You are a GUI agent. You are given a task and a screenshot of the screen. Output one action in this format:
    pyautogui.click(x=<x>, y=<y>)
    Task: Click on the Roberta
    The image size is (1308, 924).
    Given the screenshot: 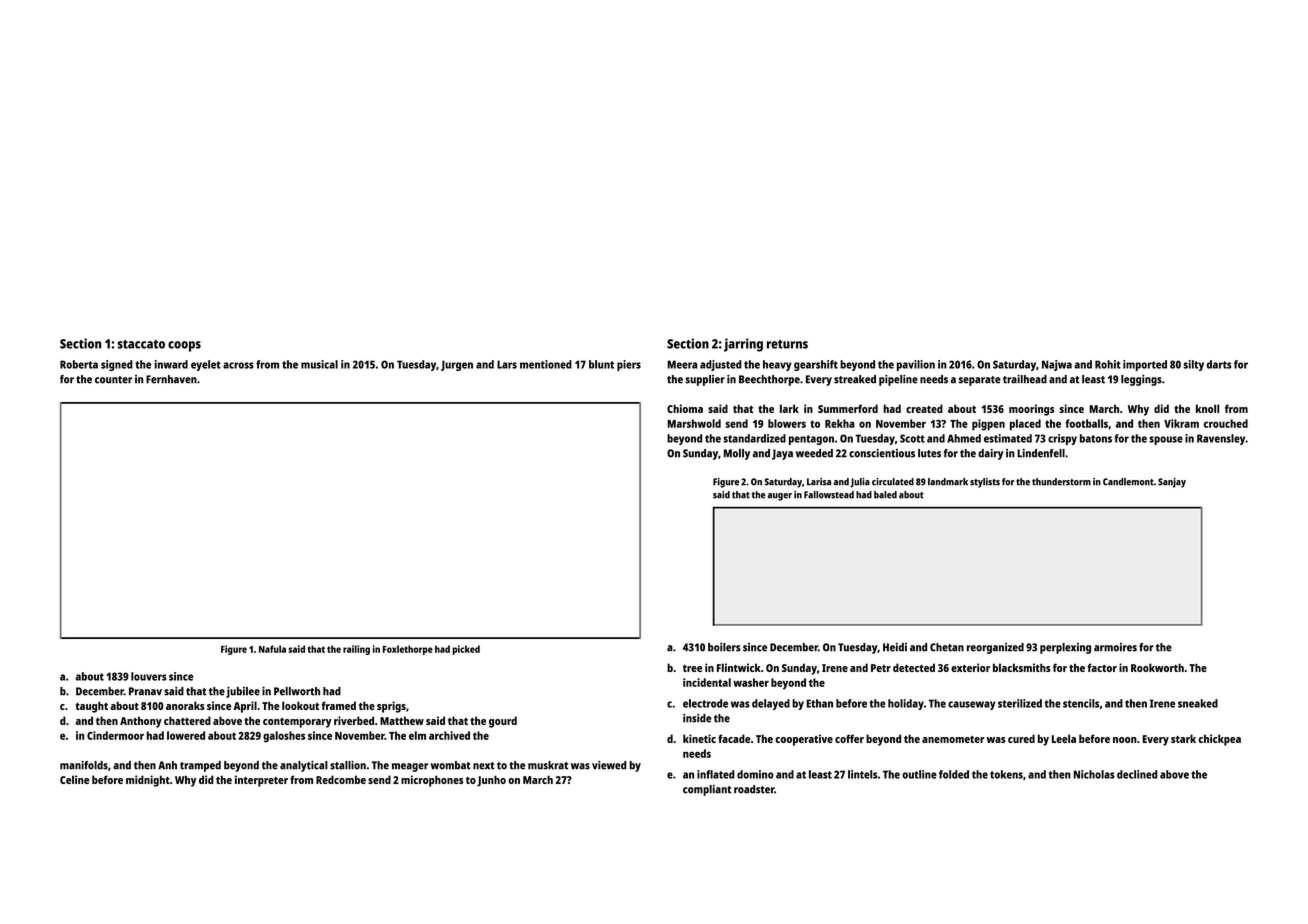 What is the action you would take?
    pyautogui.click(x=79, y=364)
